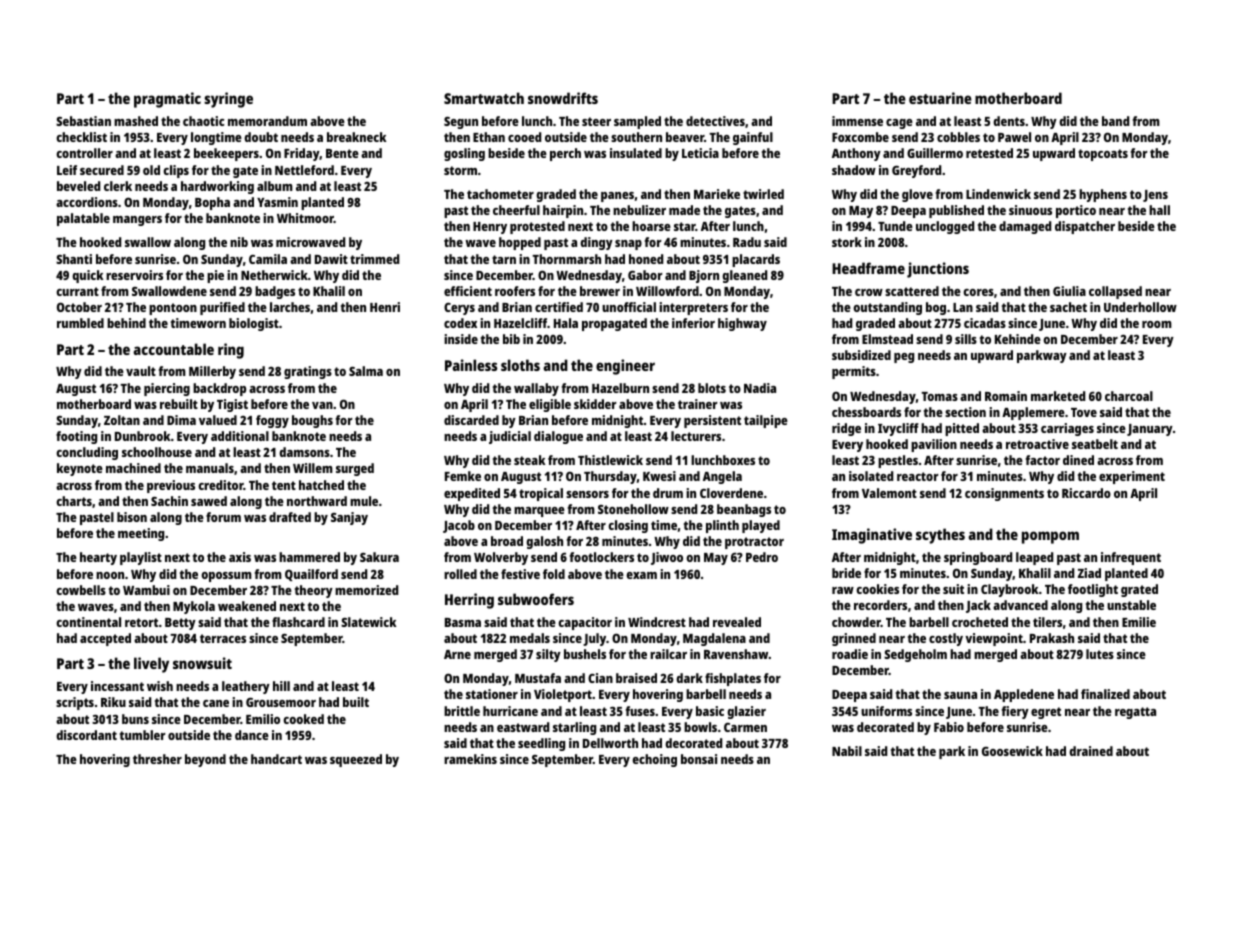  Describe the element at coordinates (1004, 494) in the image. I see `consignments` at that location.
